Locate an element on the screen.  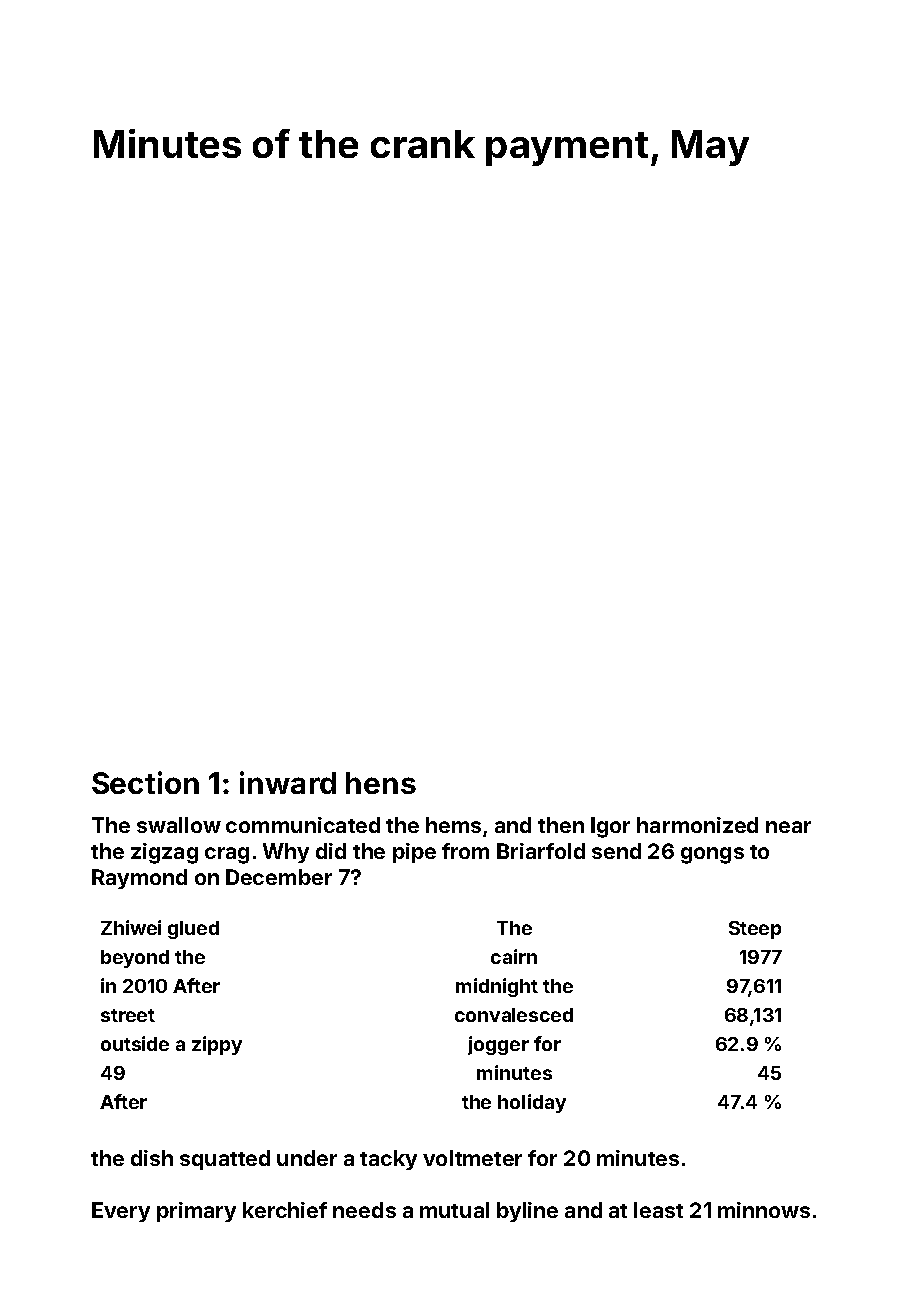
Steep is located at coordinates (755, 930).
